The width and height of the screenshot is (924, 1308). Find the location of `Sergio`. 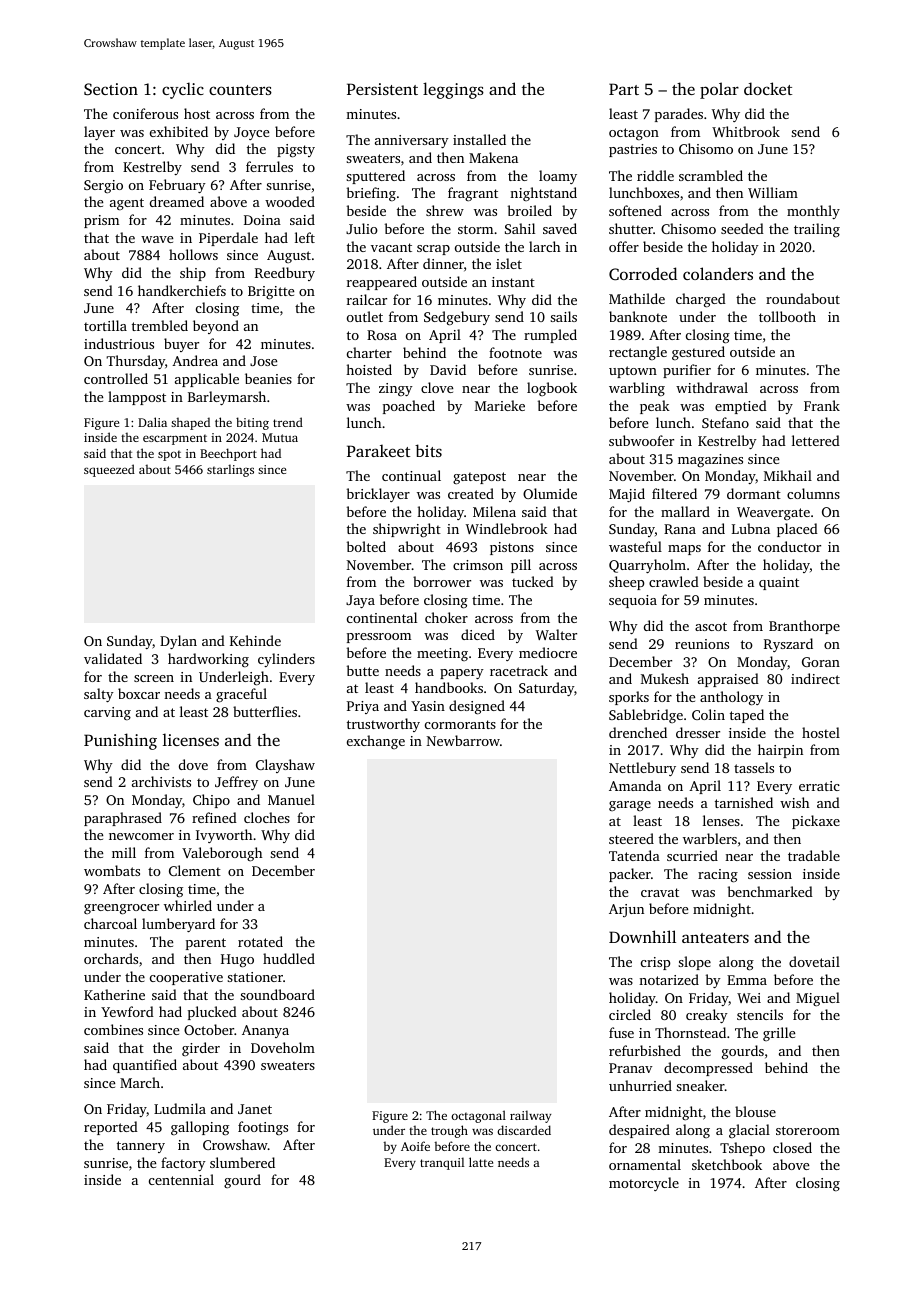

Sergio is located at coordinates (103, 186).
